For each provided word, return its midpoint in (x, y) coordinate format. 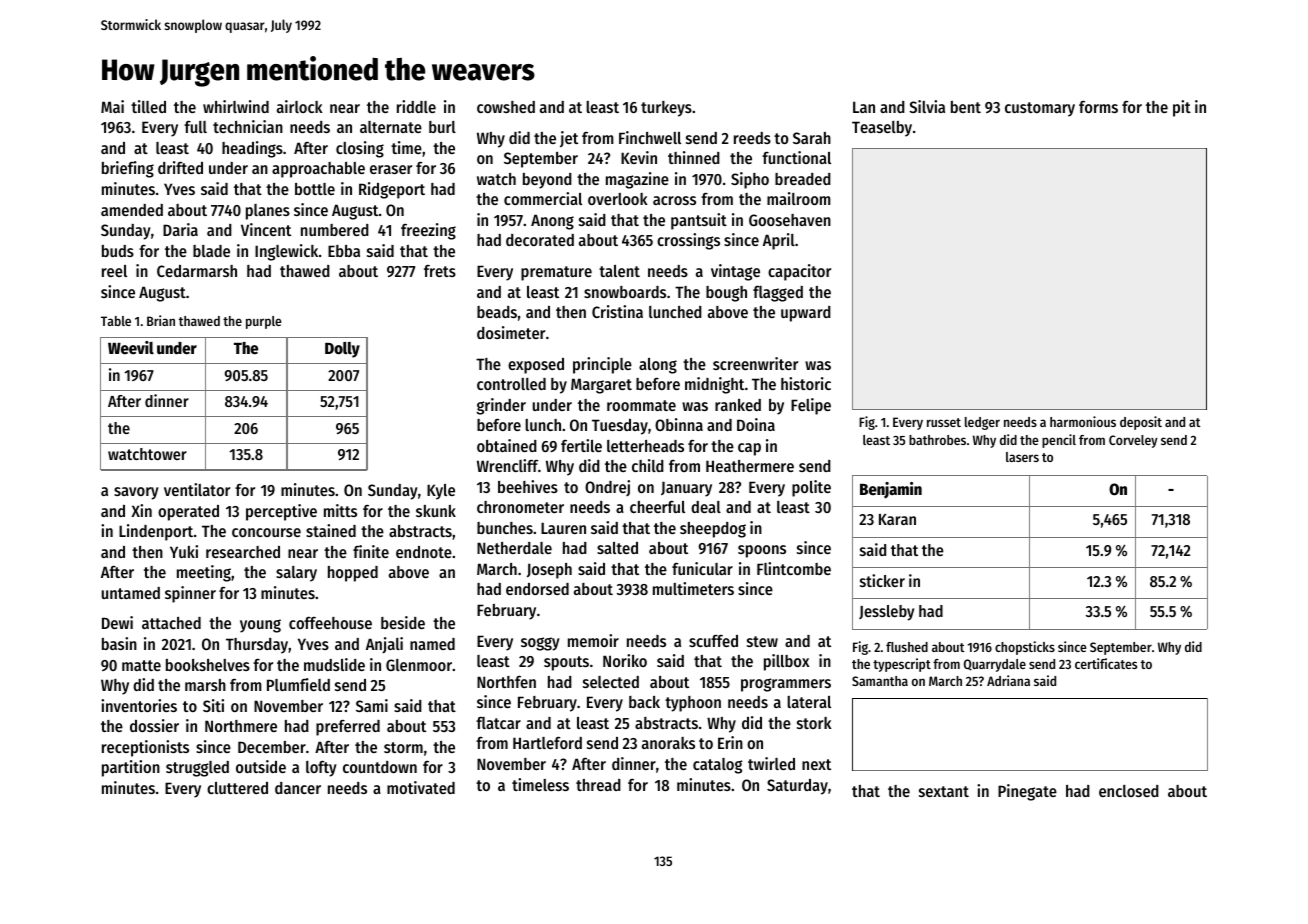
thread (598, 785)
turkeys (666, 109)
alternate (391, 127)
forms (1098, 107)
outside (261, 766)
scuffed (713, 641)
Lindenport (156, 532)
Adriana (1008, 680)
